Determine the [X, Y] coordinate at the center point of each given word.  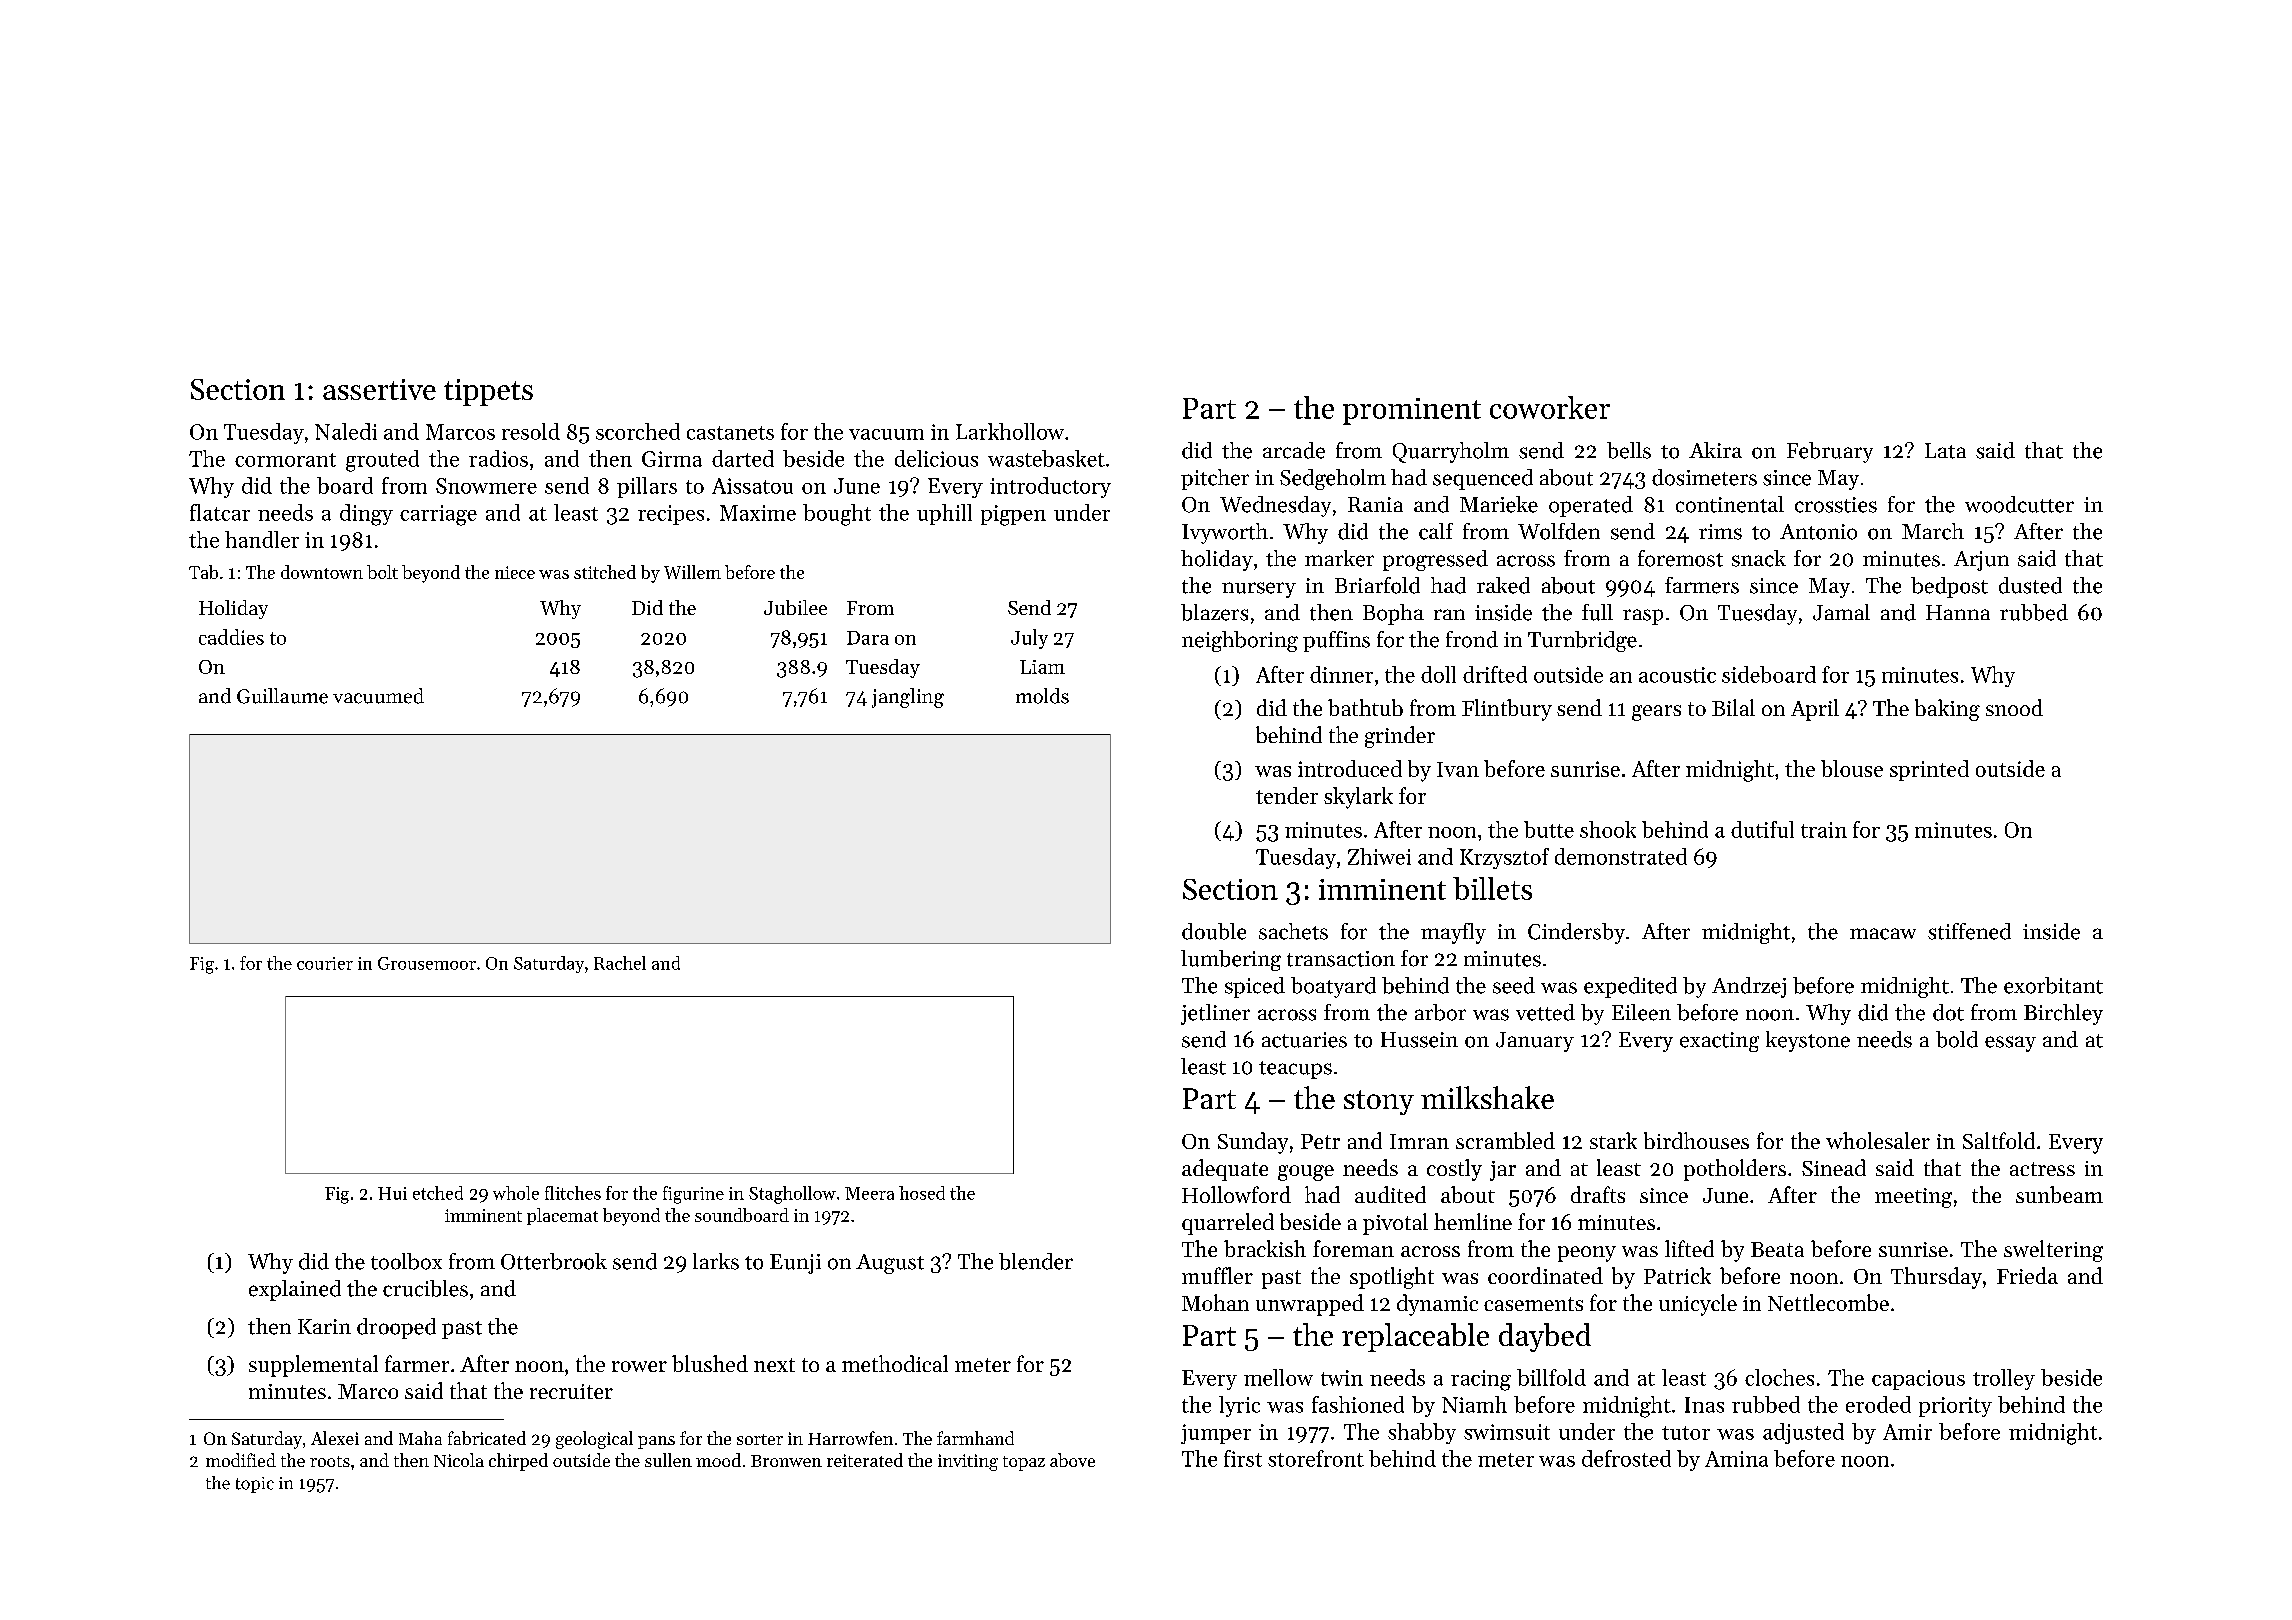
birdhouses [1696, 1140]
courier [325, 963]
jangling [908, 698]
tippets [488, 392]
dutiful [1762, 829]
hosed [922, 1193]
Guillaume [282, 696]
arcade [1294, 450]
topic [255, 1485]
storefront [1316, 1458]
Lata [1945, 451]
